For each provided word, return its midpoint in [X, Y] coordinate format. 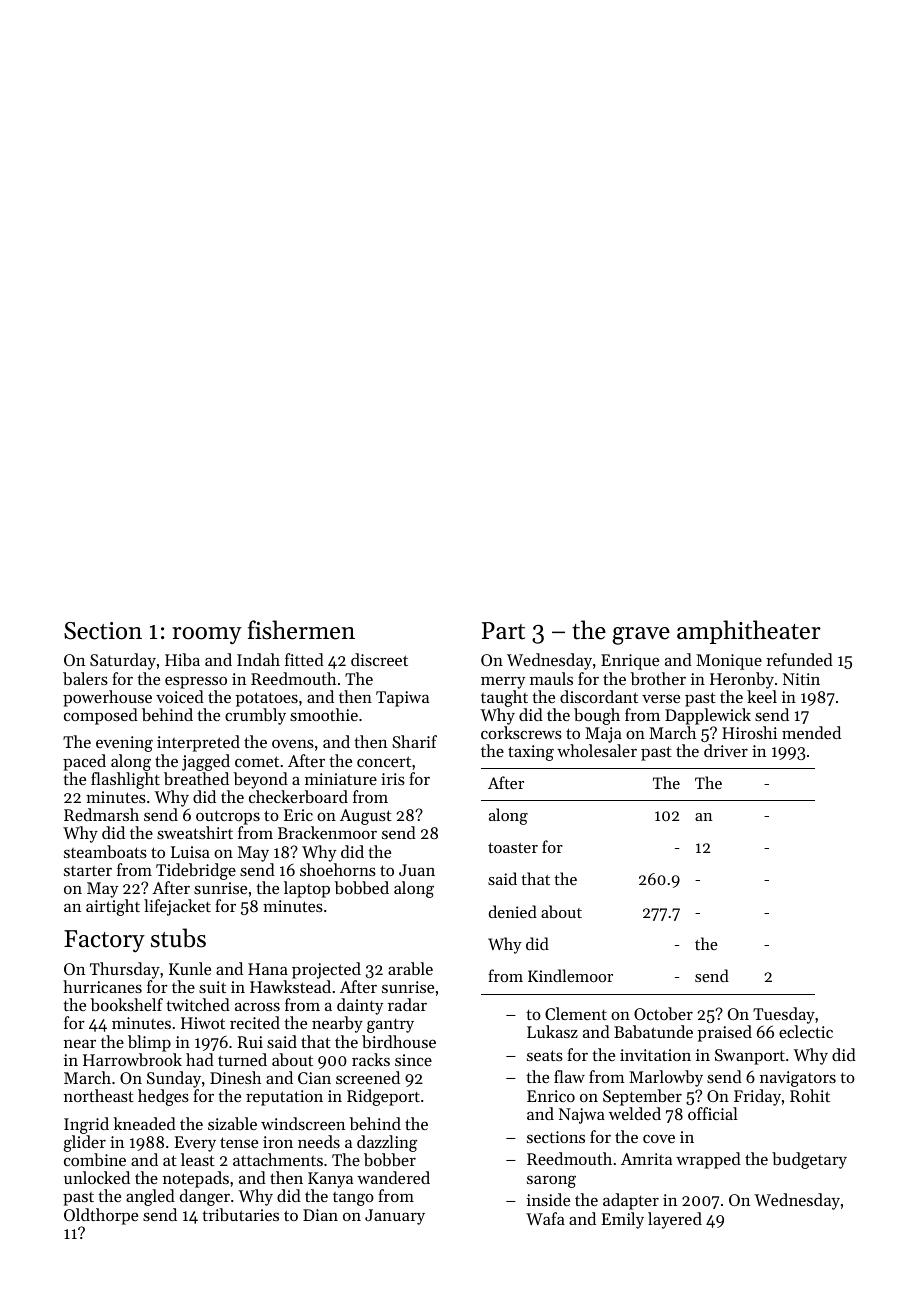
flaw [569, 1076]
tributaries [240, 1214]
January [395, 1217]
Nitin [801, 679]
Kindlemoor [570, 975]
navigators [798, 1079]
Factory [104, 941]
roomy [207, 635]
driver [726, 750]
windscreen [303, 1123]
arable [410, 968]
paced [84, 762]
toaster [513, 848]
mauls [551, 678]
